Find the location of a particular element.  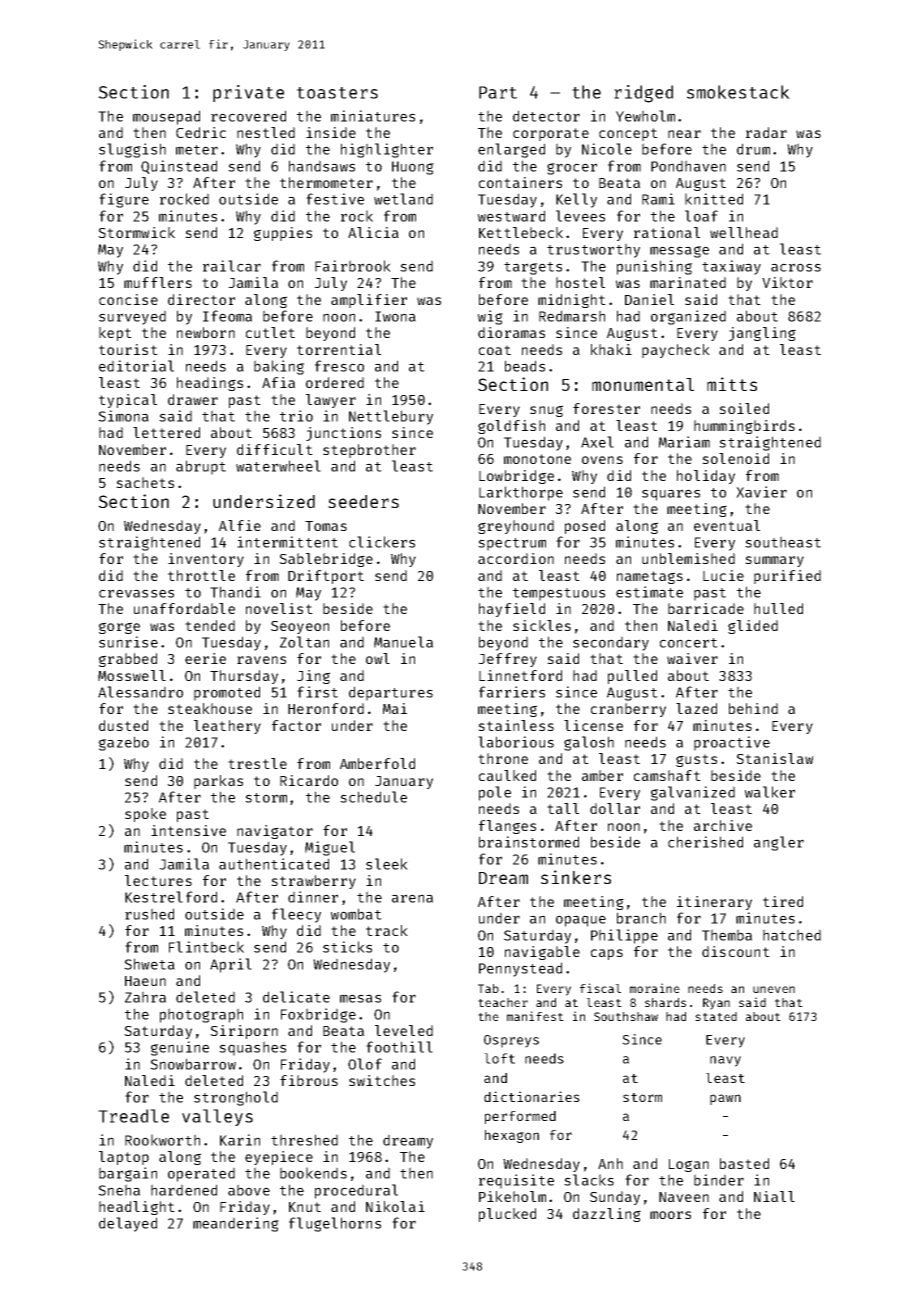

nestled is located at coordinates (266, 132).
